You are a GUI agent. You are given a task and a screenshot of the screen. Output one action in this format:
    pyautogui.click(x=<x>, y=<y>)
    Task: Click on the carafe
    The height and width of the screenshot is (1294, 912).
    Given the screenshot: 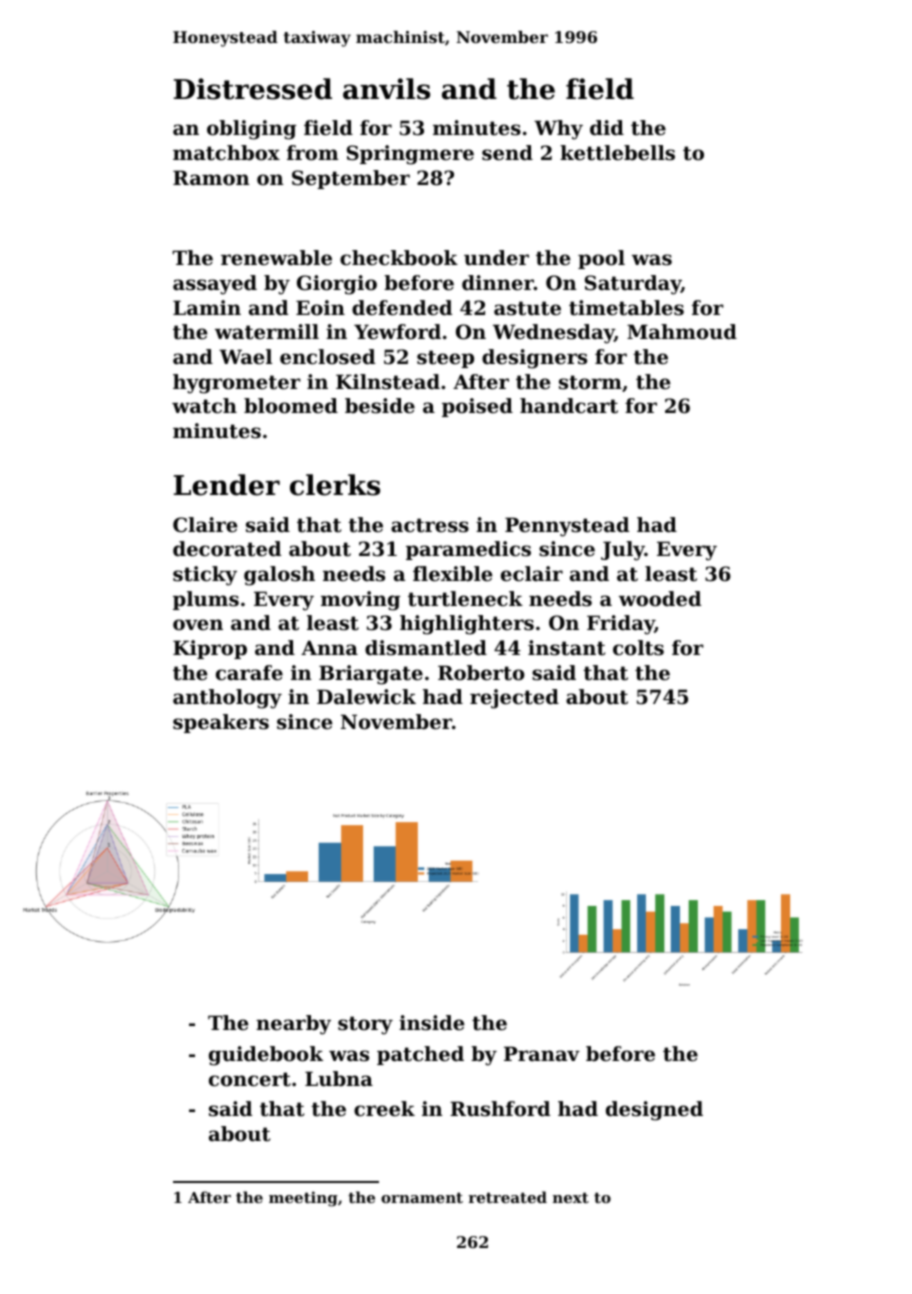 What is the action you would take?
    pyautogui.click(x=249, y=673)
